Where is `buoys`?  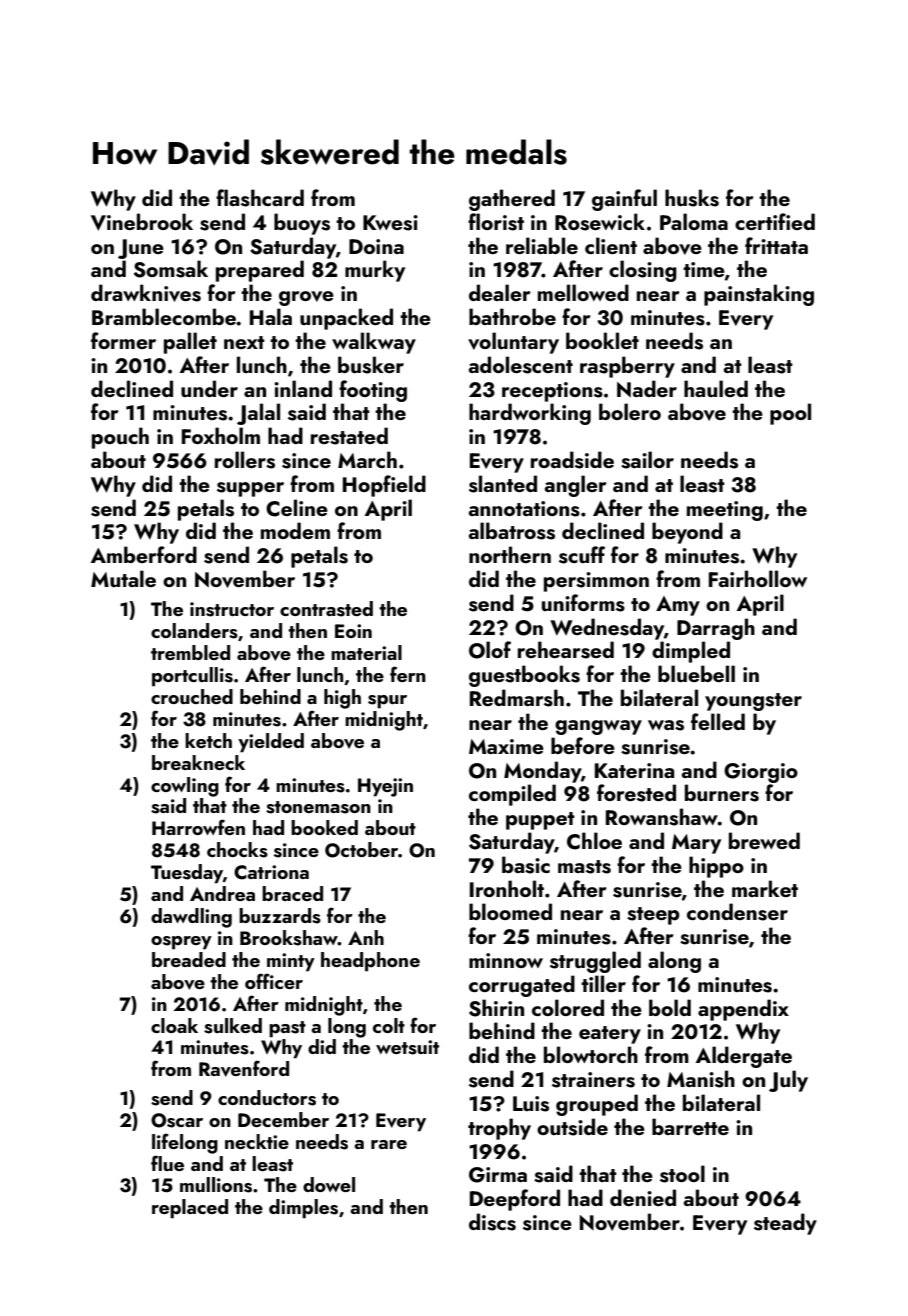 buoys is located at coordinates (302, 224).
